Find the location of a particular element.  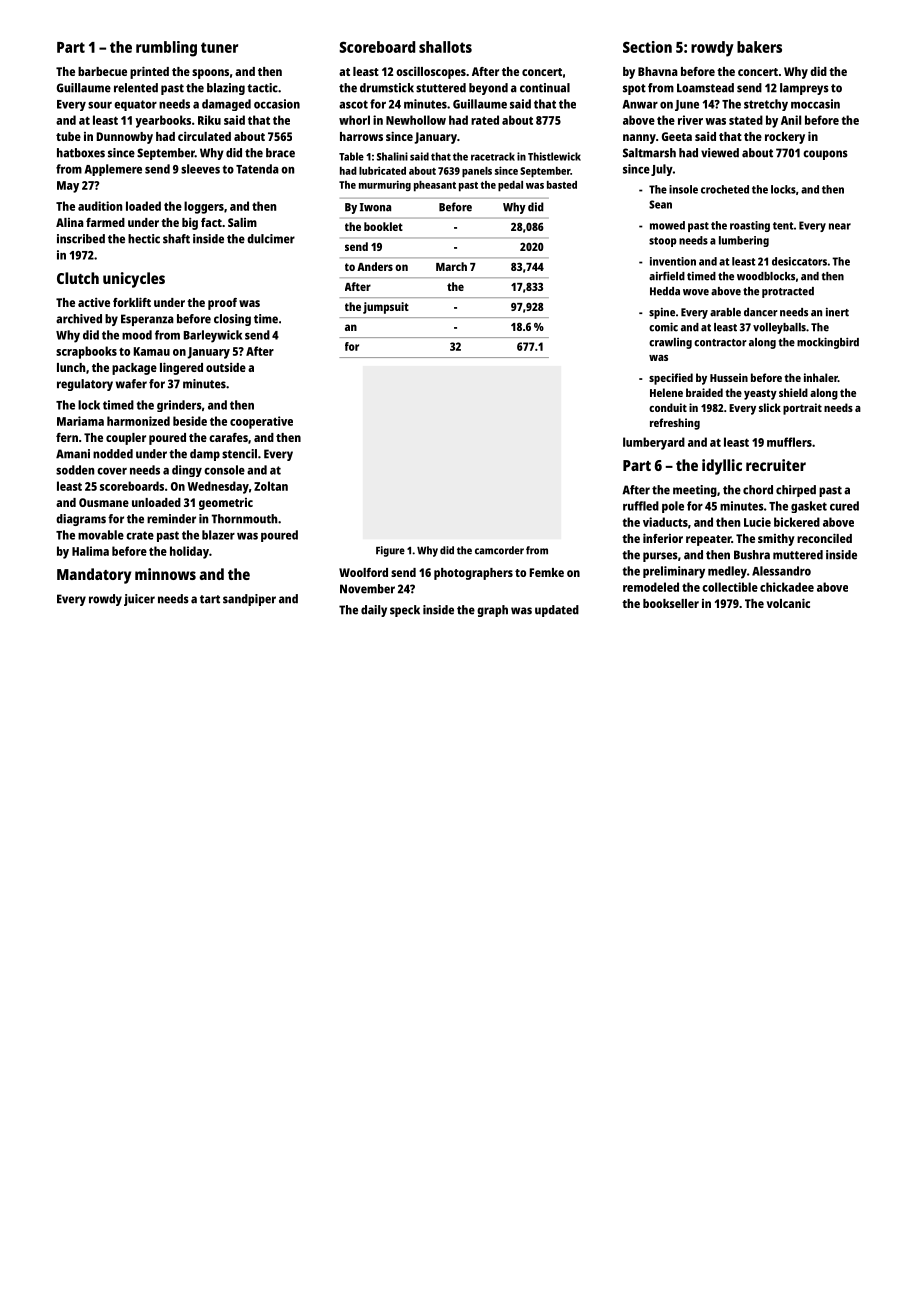

juicer is located at coordinates (139, 600).
